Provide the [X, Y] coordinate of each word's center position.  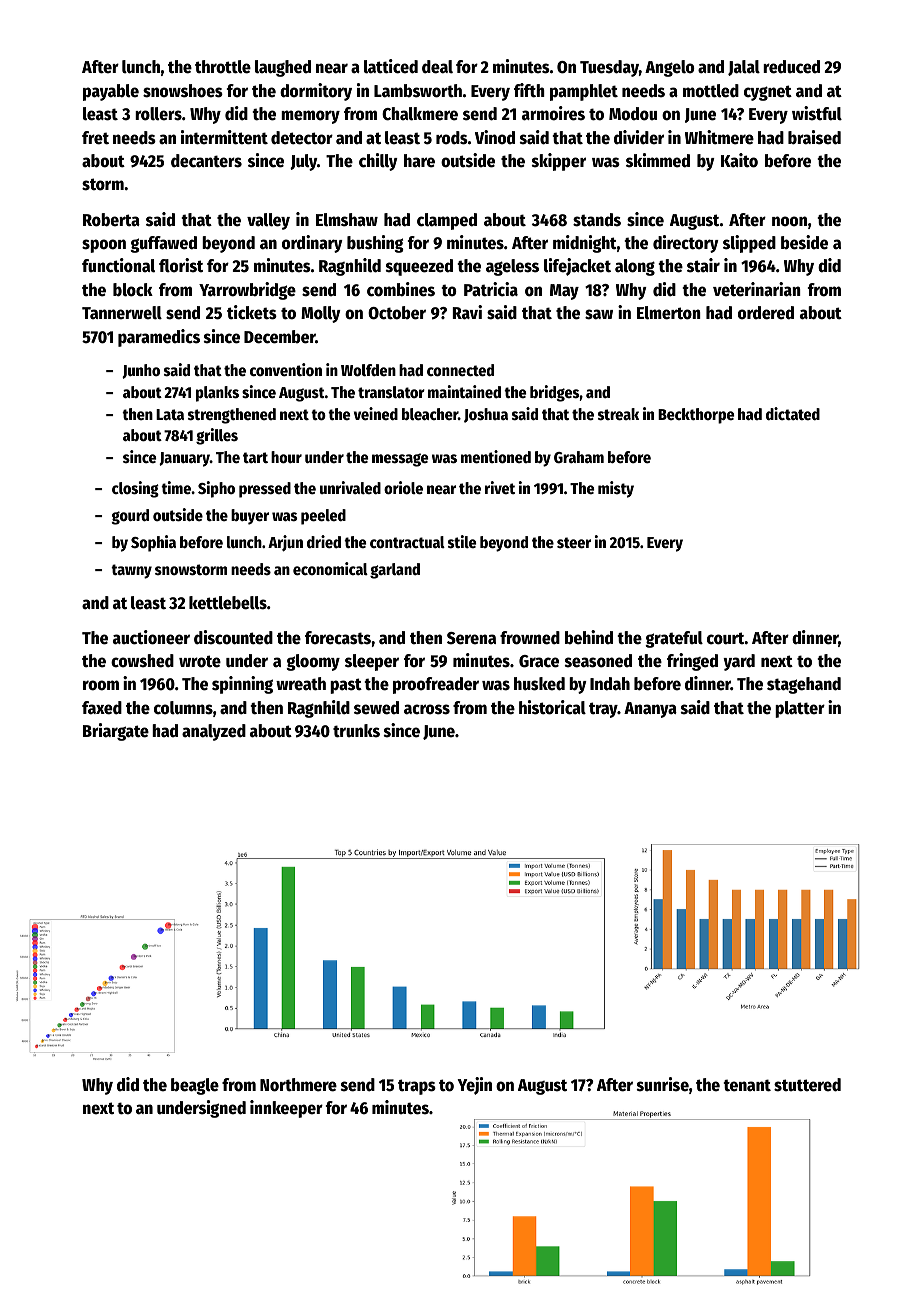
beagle [195, 1086]
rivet [500, 488]
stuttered [807, 1085]
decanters [206, 161]
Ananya [650, 710]
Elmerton [669, 313]
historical [552, 707]
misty [616, 489]
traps [417, 1087]
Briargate [116, 732]
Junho [141, 371]
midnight [585, 244]
